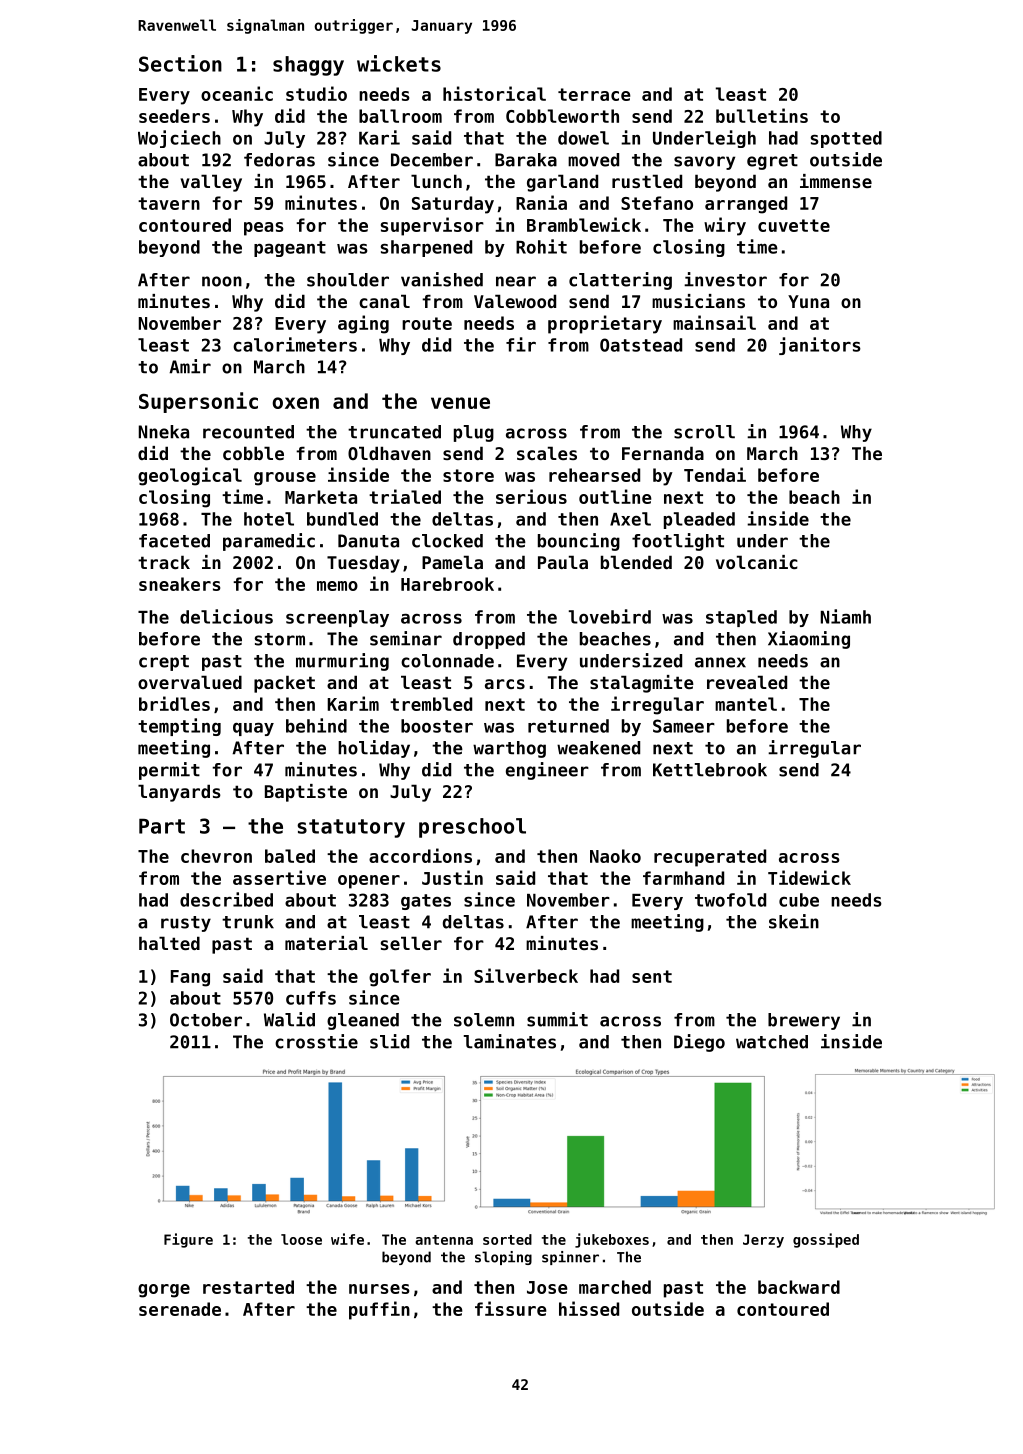 Image resolution: width=1023 pixels, height=1454 pixels. What do you see at coordinates (507, 1239) in the screenshot?
I see `sorted` at bounding box center [507, 1239].
